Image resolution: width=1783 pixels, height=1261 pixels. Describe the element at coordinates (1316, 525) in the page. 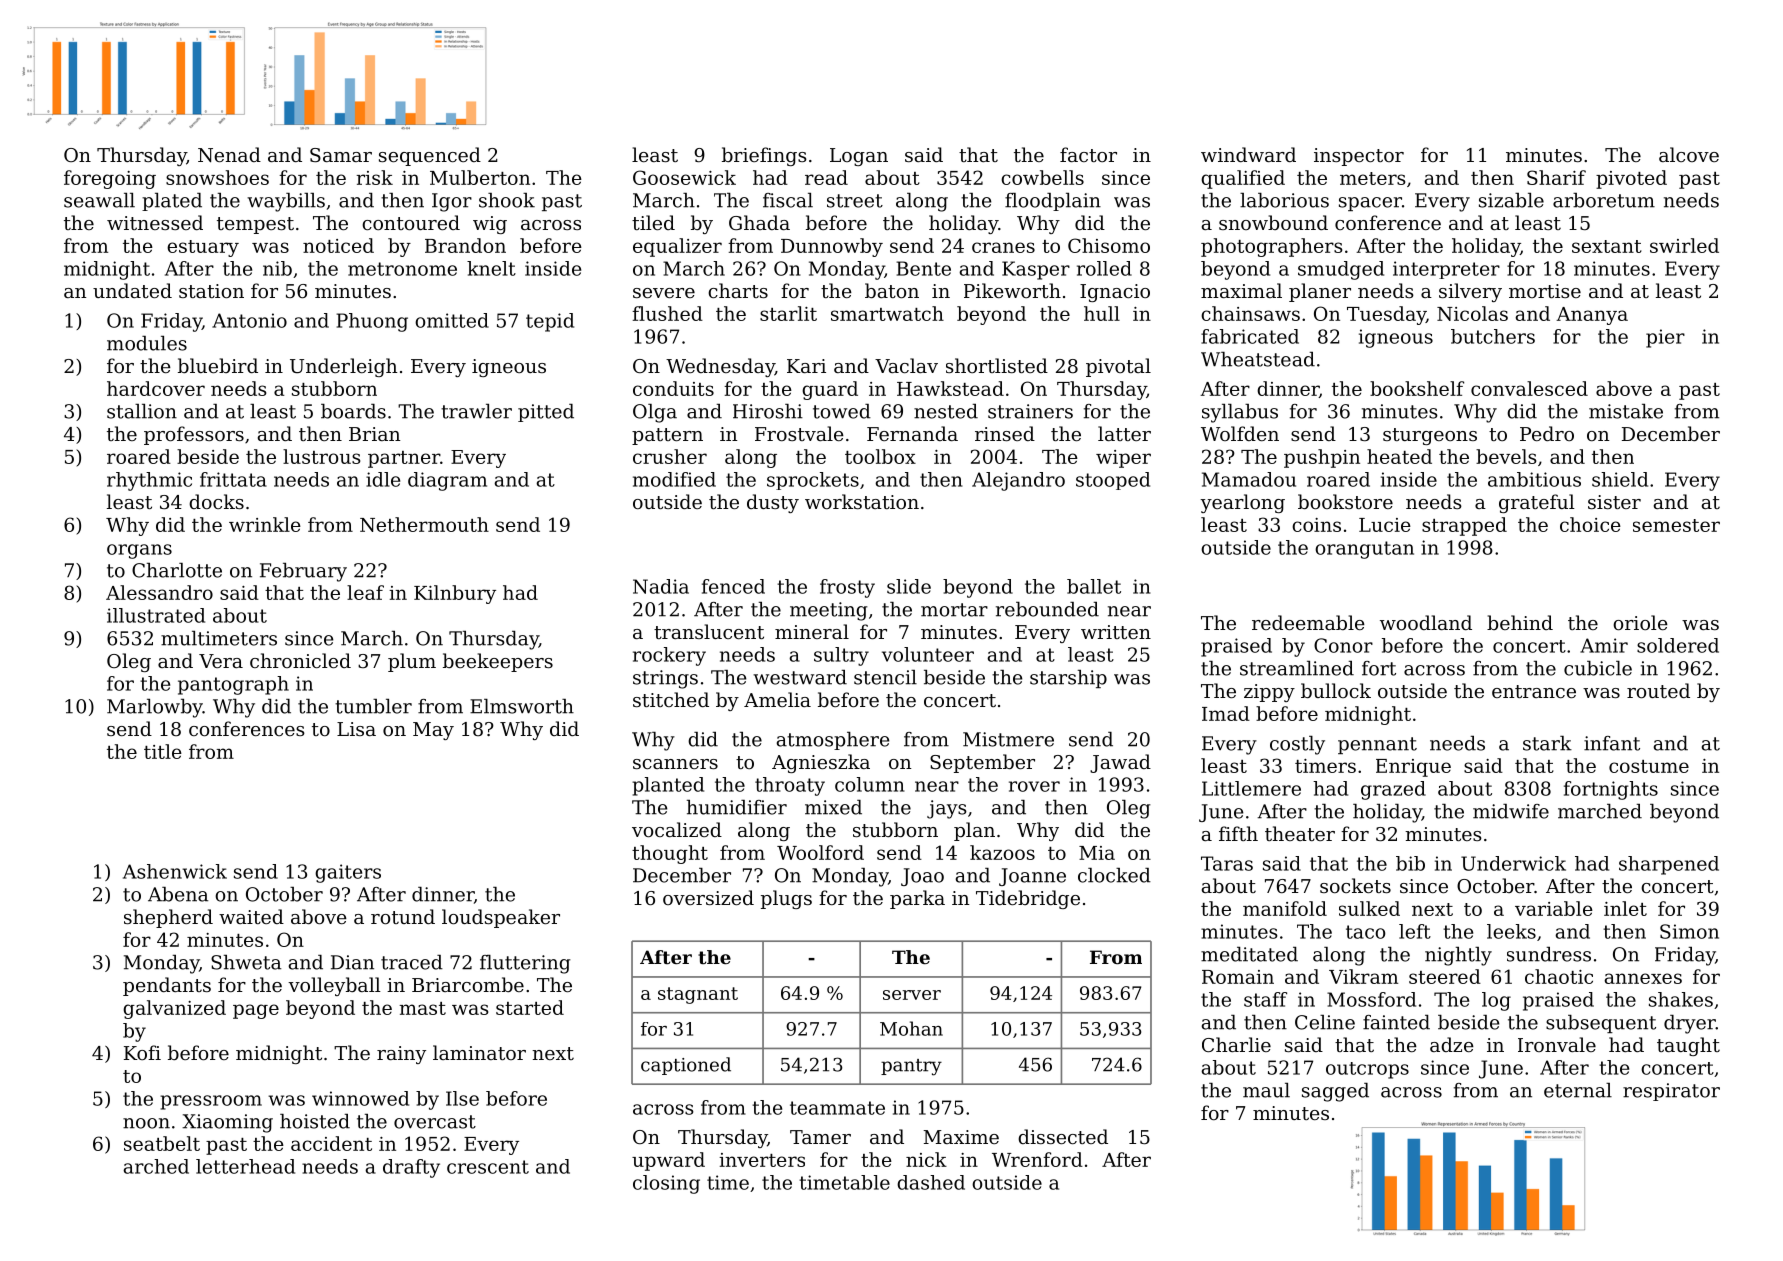

I see `coins` at that location.
